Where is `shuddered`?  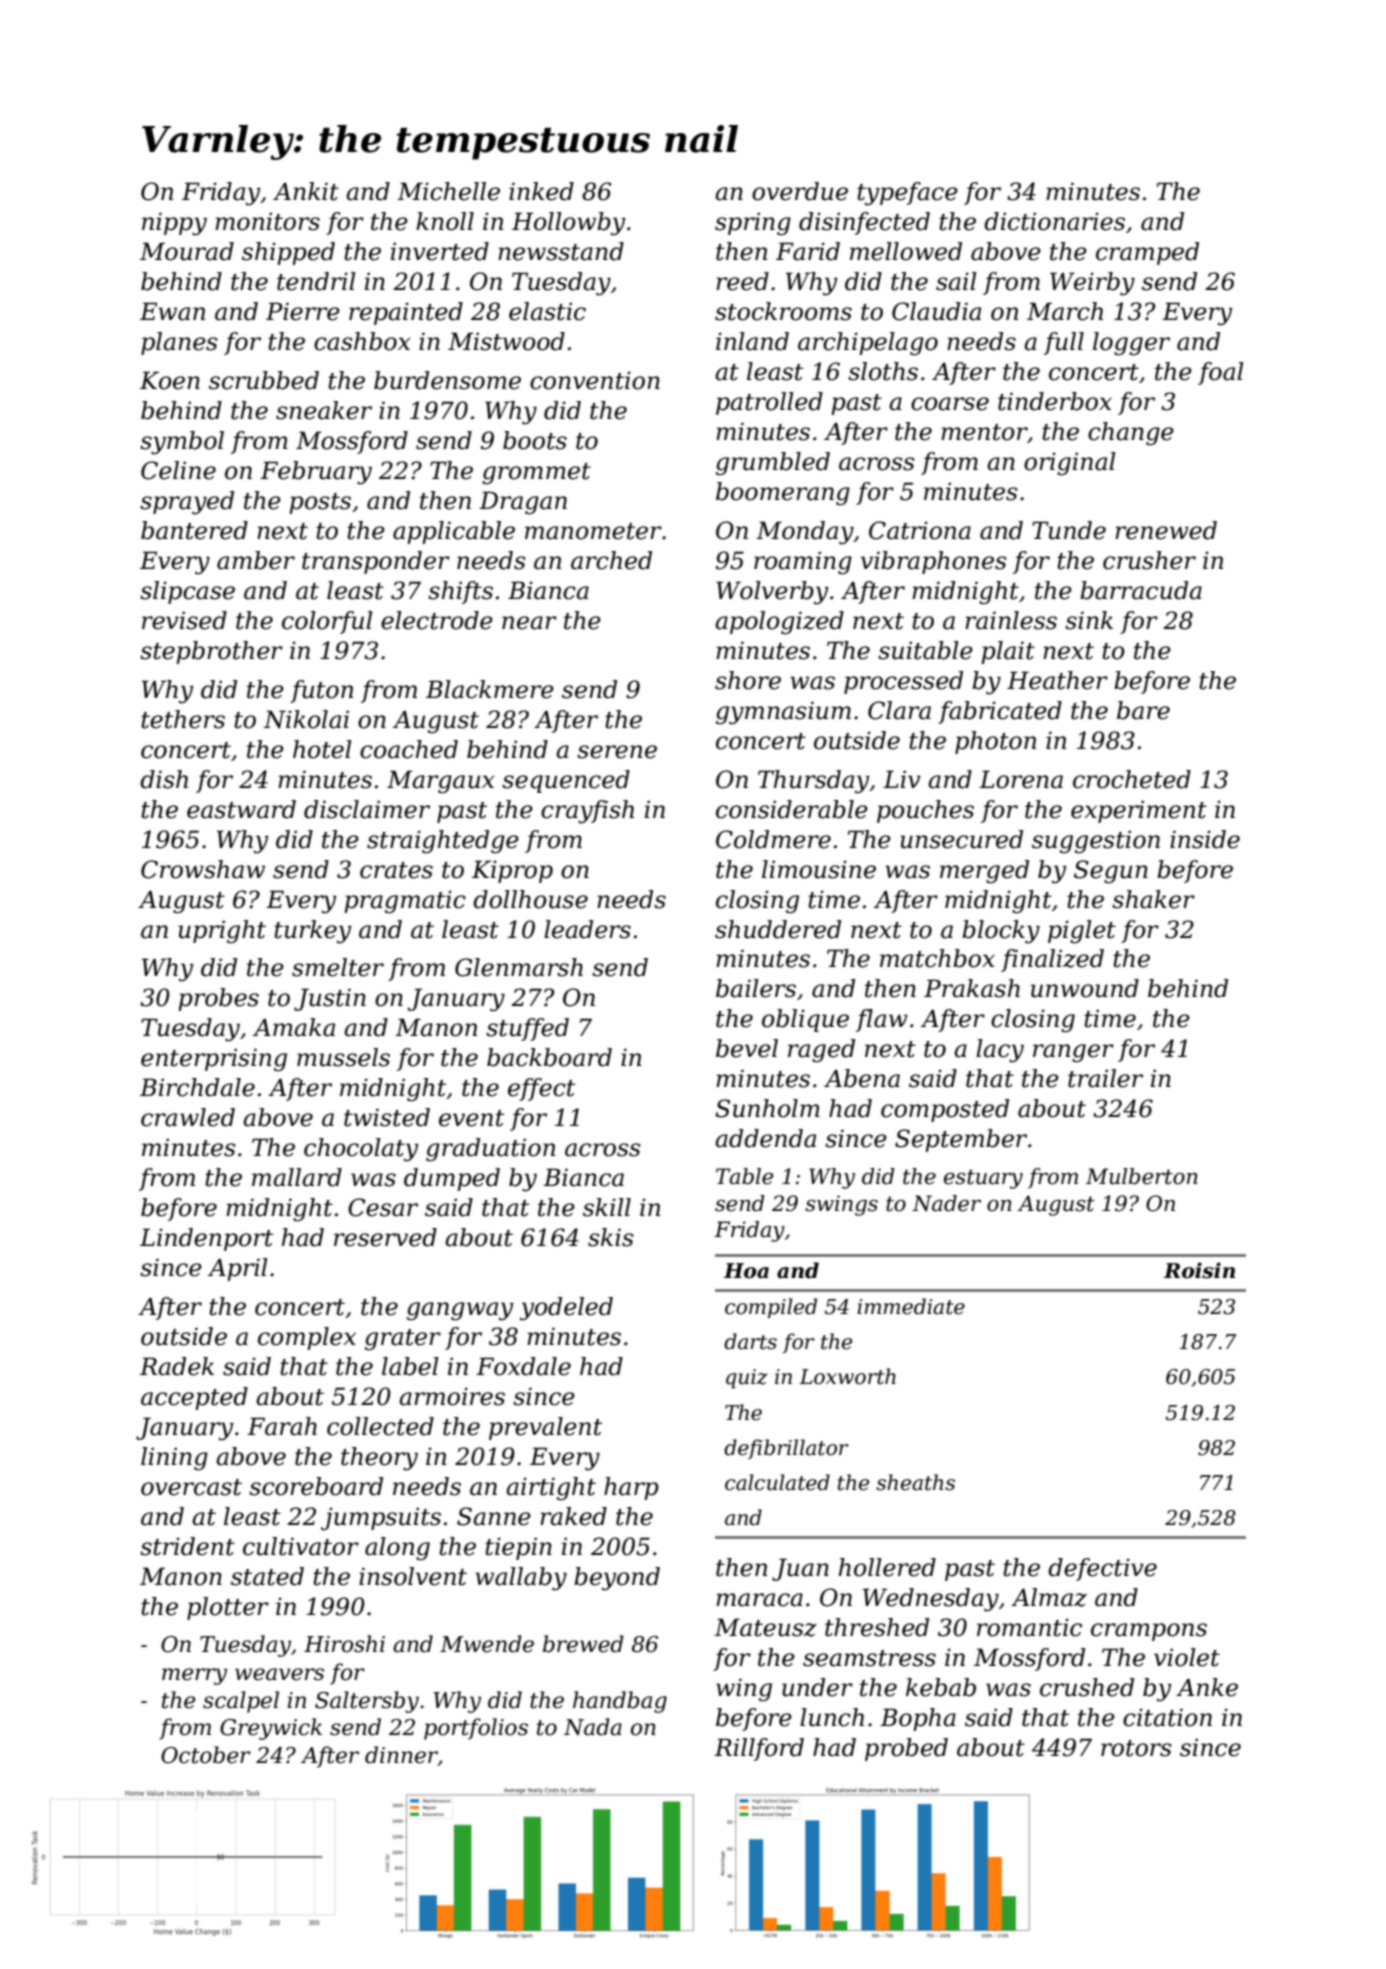 shuddered is located at coordinates (778, 929).
